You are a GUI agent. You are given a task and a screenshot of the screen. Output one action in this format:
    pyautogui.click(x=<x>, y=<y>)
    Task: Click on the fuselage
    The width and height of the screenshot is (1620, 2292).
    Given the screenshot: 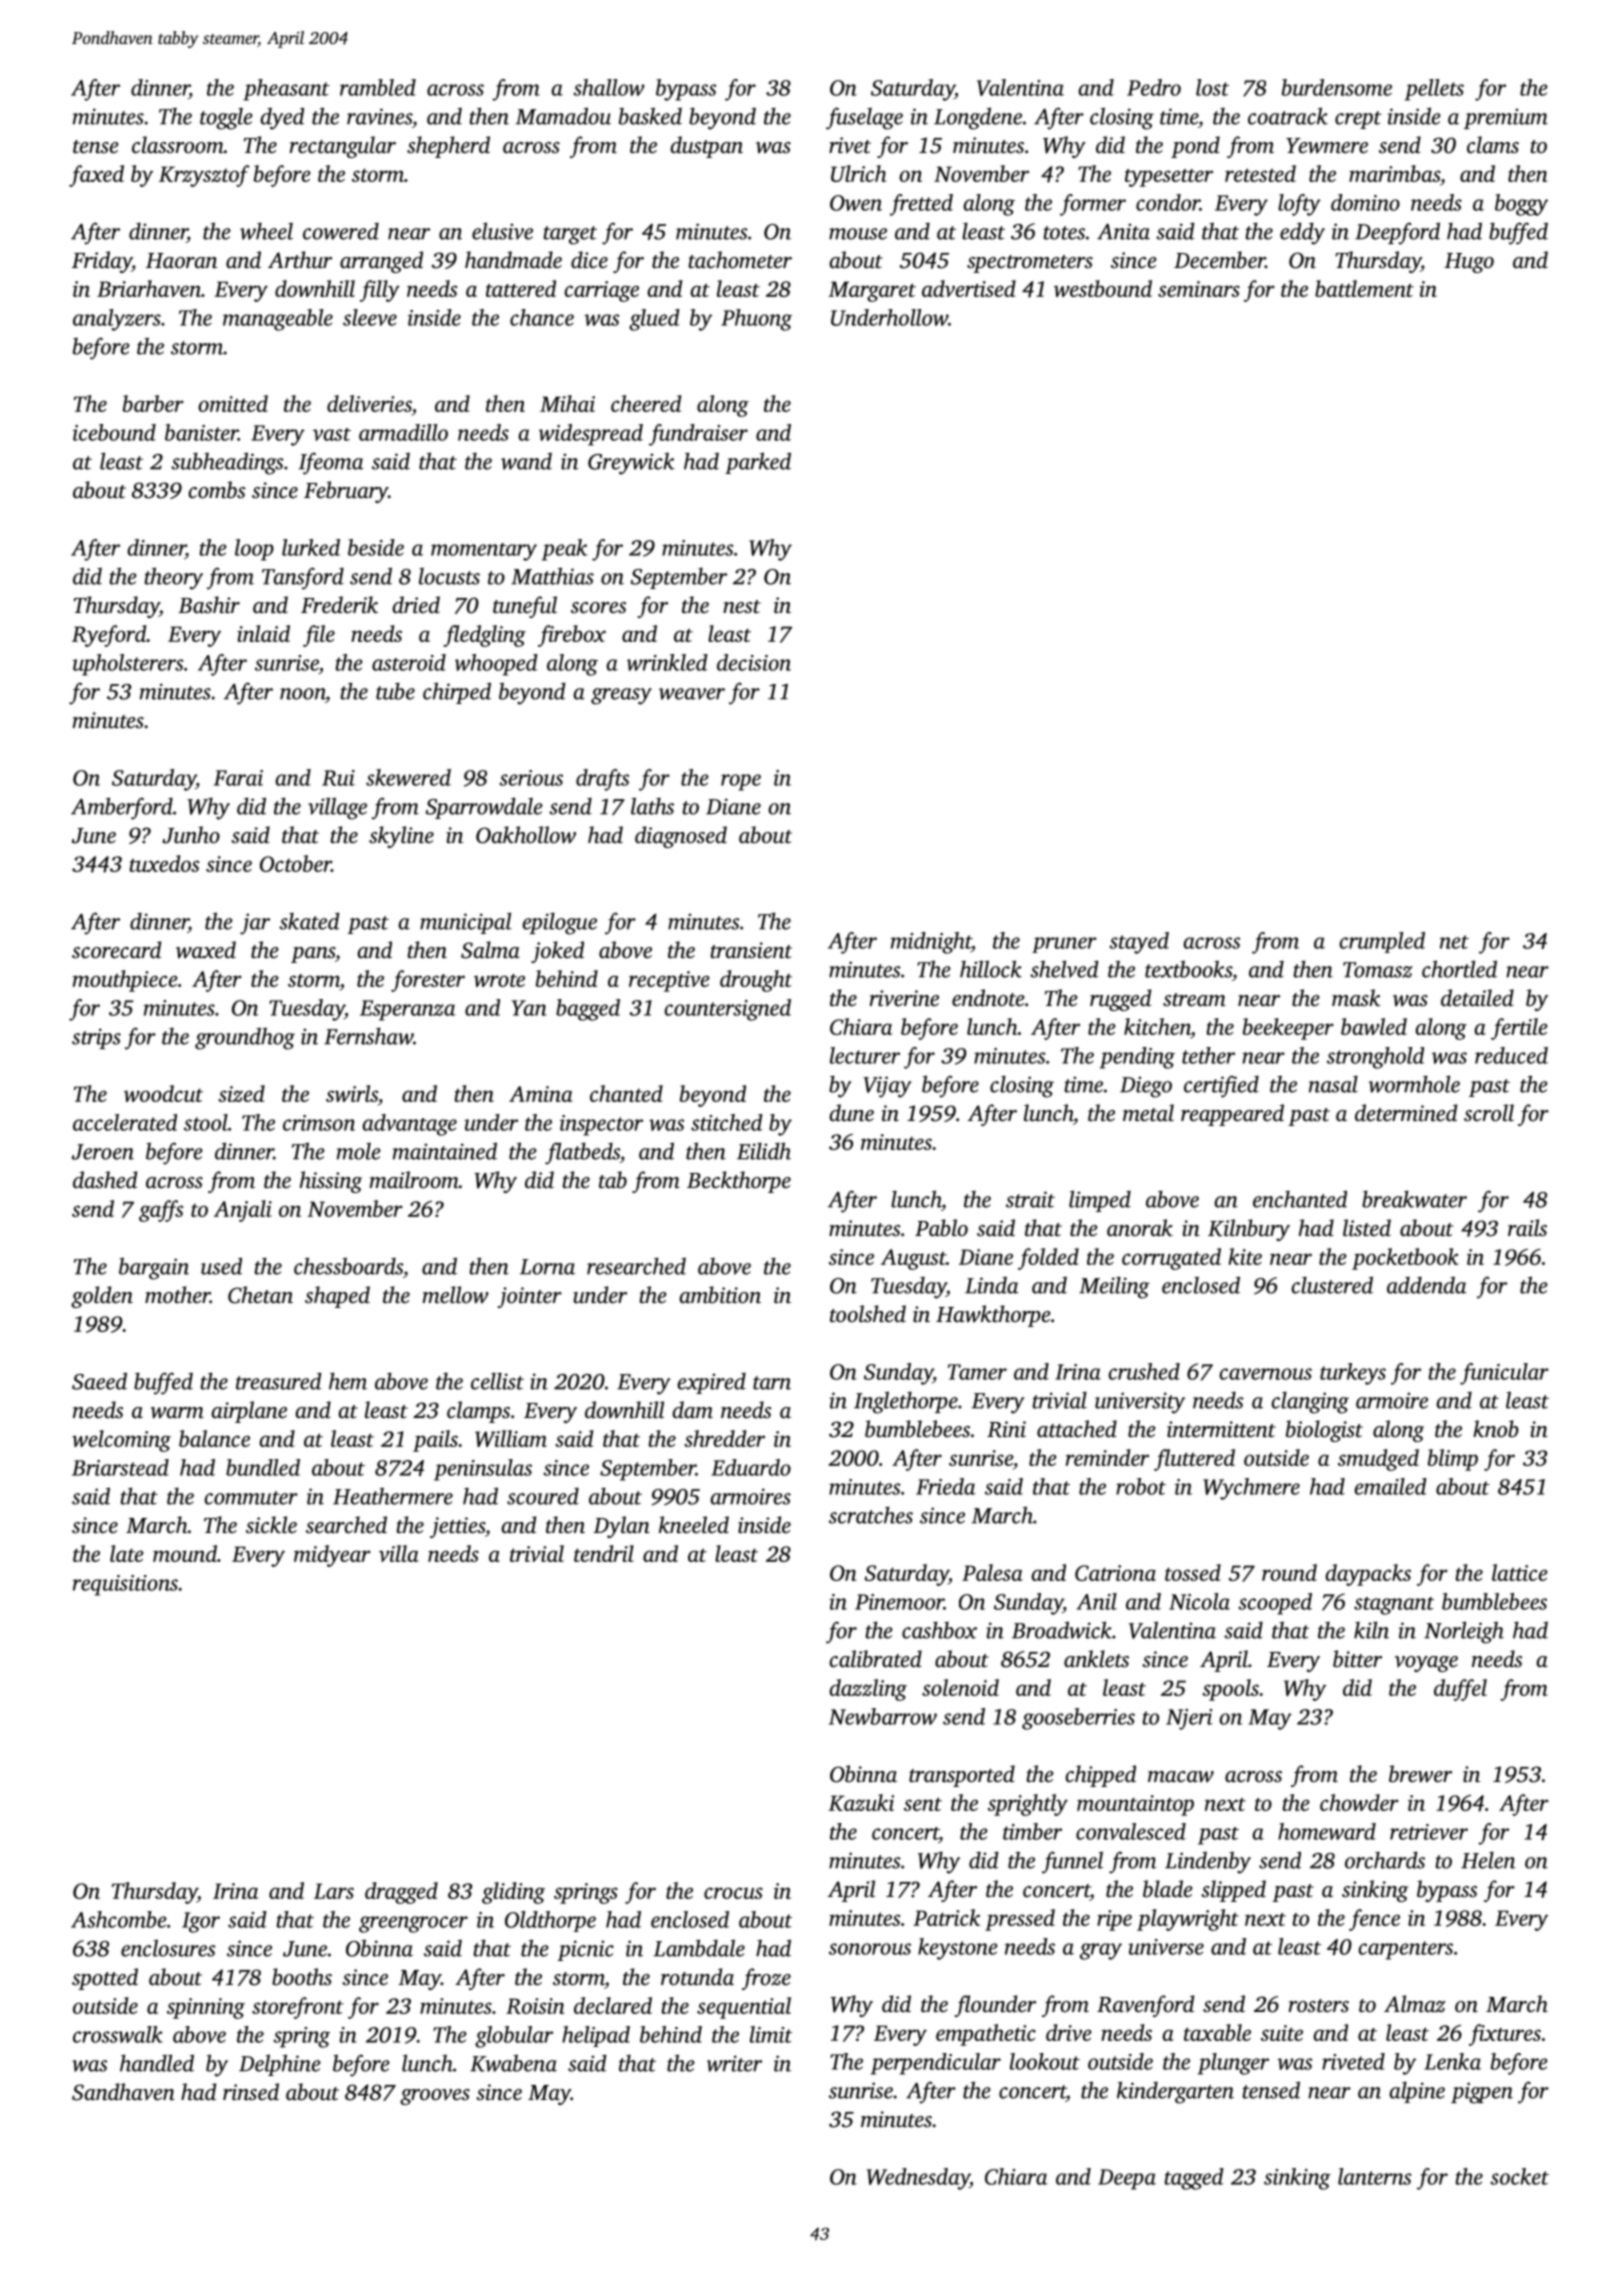 What is the action you would take?
    pyautogui.click(x=864, y=119)
